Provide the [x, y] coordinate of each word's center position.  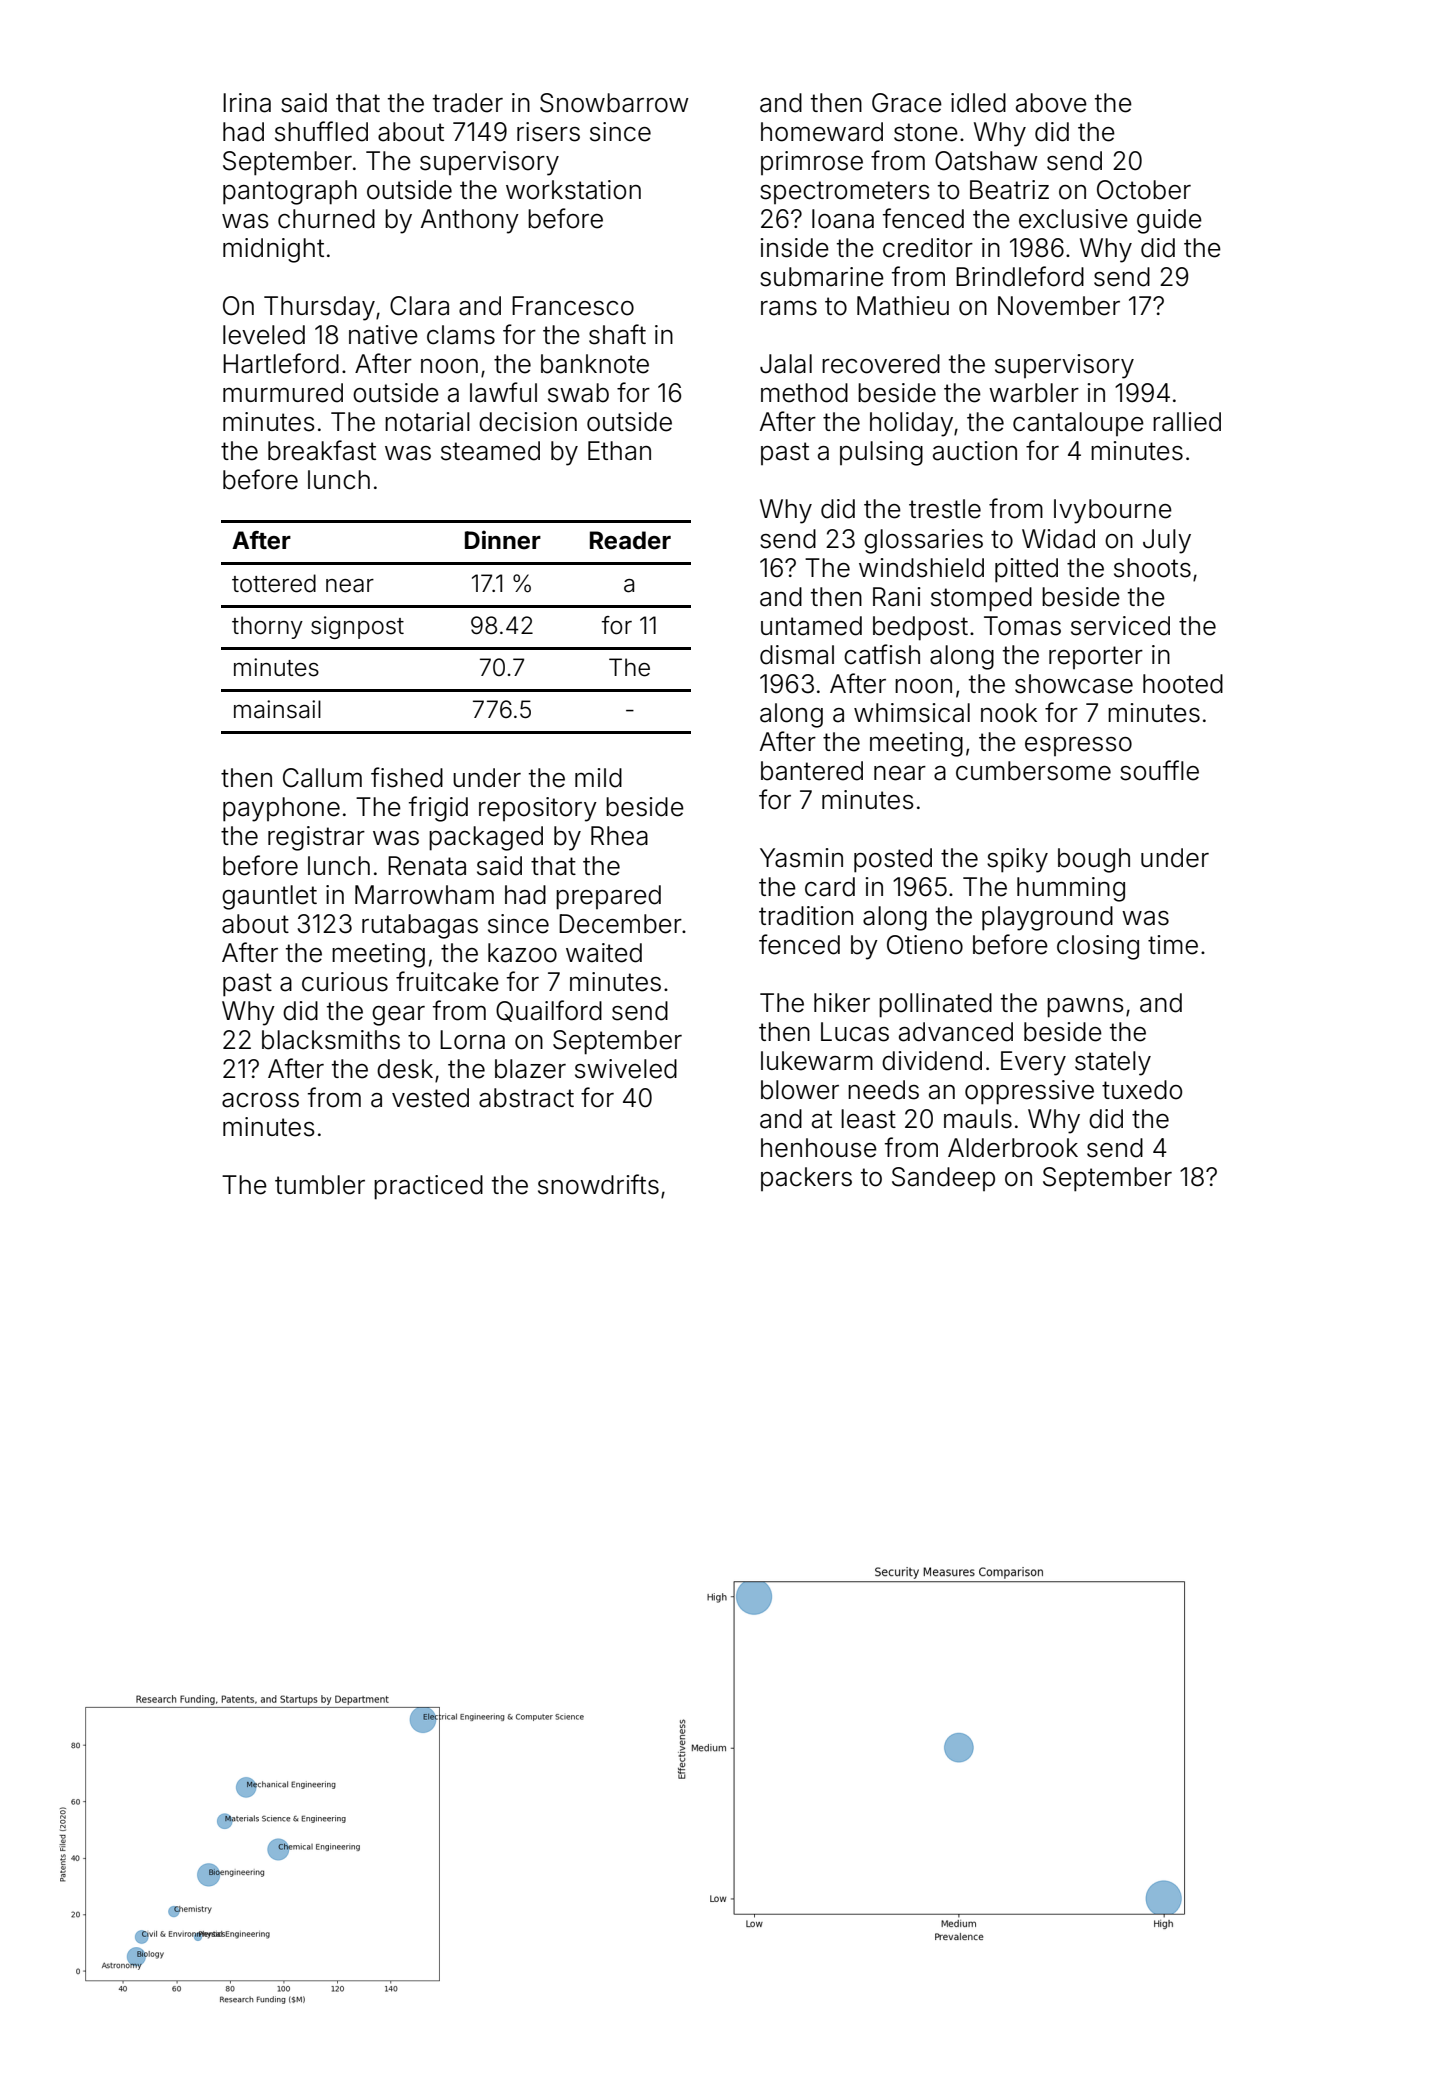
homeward [822, 132]
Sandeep [943, 1179]
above [1051, 103]
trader [468, 103]
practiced [428, 1187]
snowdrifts [598, 1184]
